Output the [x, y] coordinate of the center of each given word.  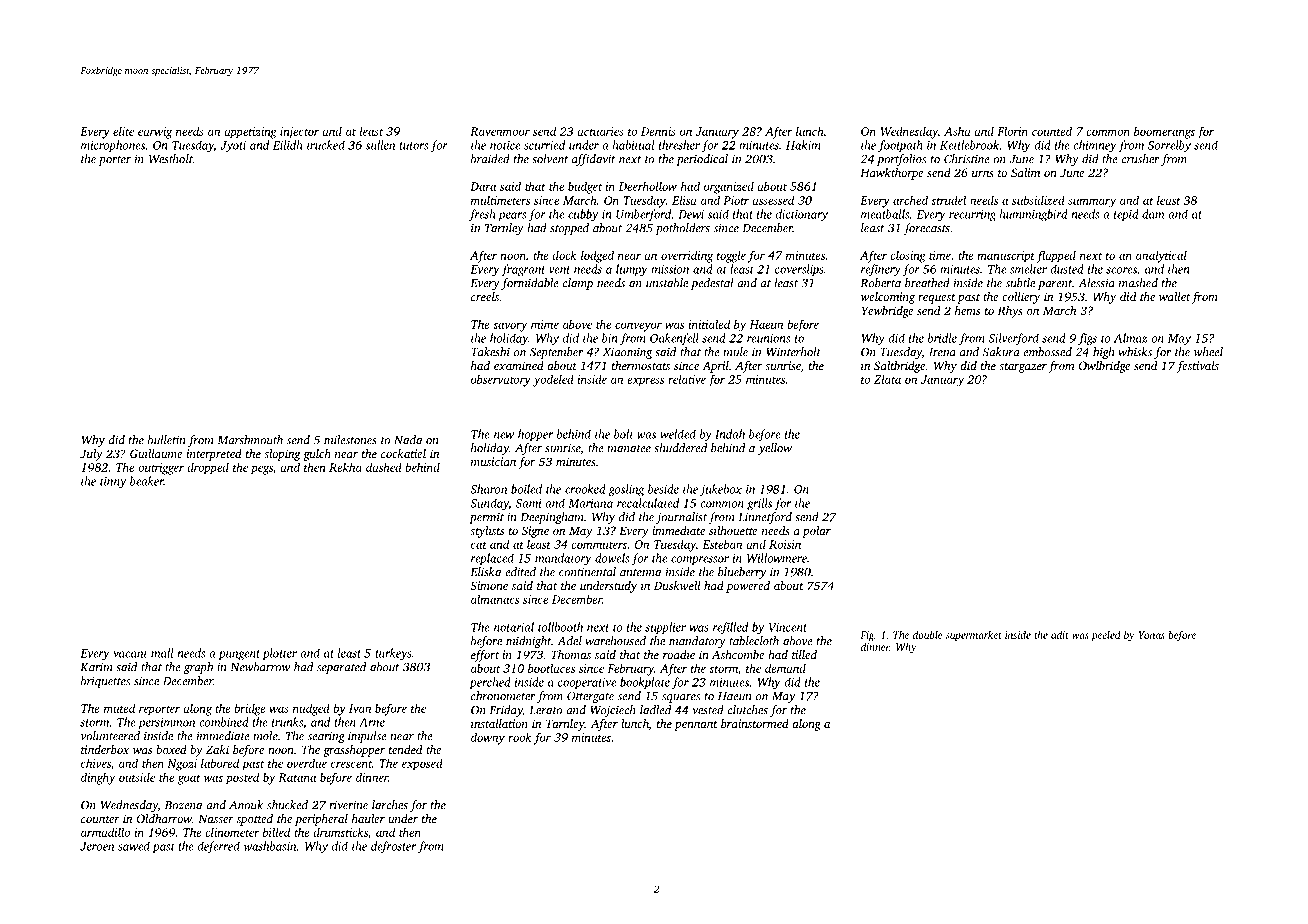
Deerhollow [648, 186]
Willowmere [777, 558]
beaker [147, 481]
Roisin [785, 544]
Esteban [722, 544]
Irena [942, 352]
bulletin [167, 440]
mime [545, 324]
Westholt [171, 159]
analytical [1161, 256]
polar [816, 532]
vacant [130, 654]
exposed [422, 764]
